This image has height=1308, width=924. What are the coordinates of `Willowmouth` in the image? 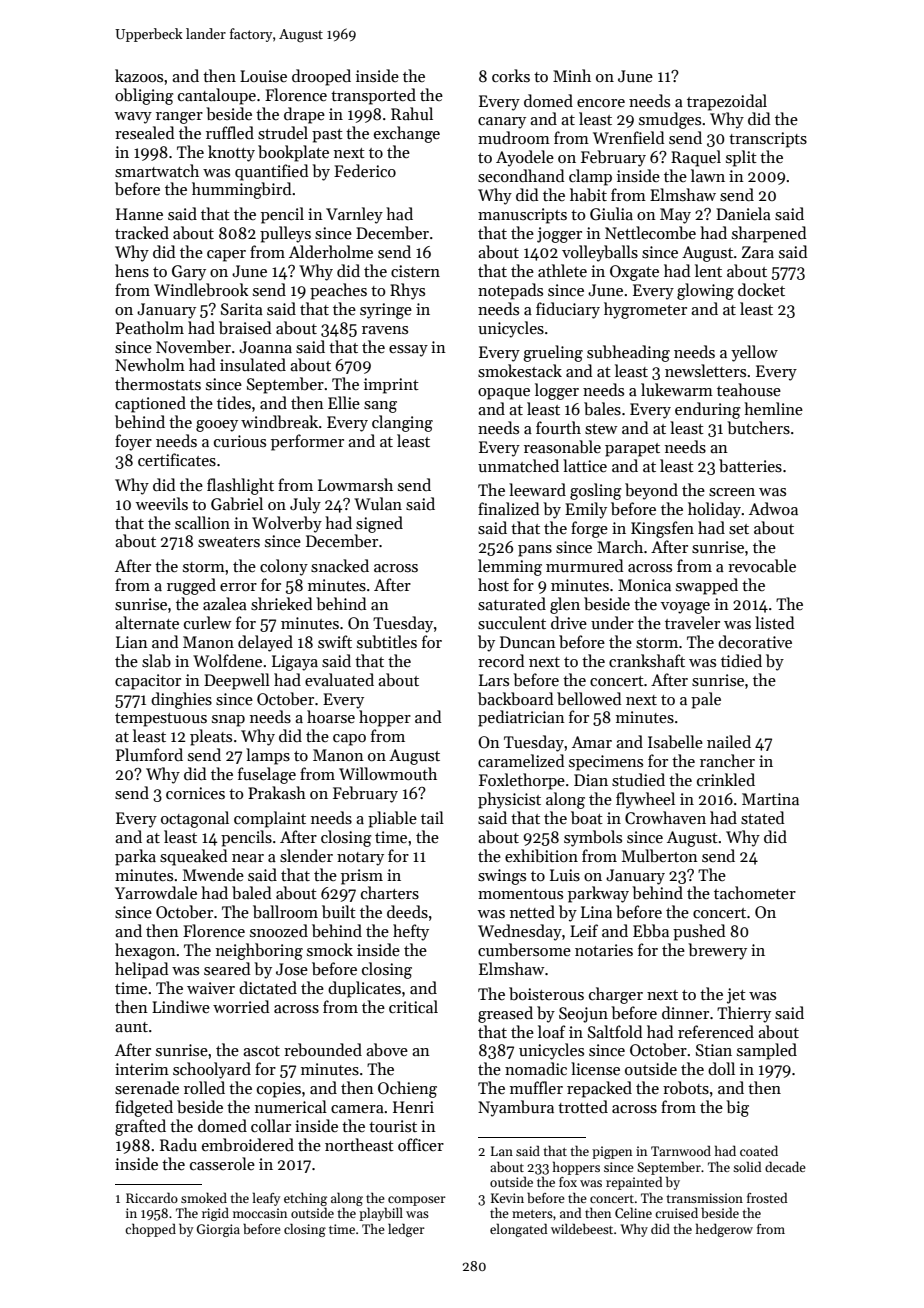 It's located at (388, 773).
